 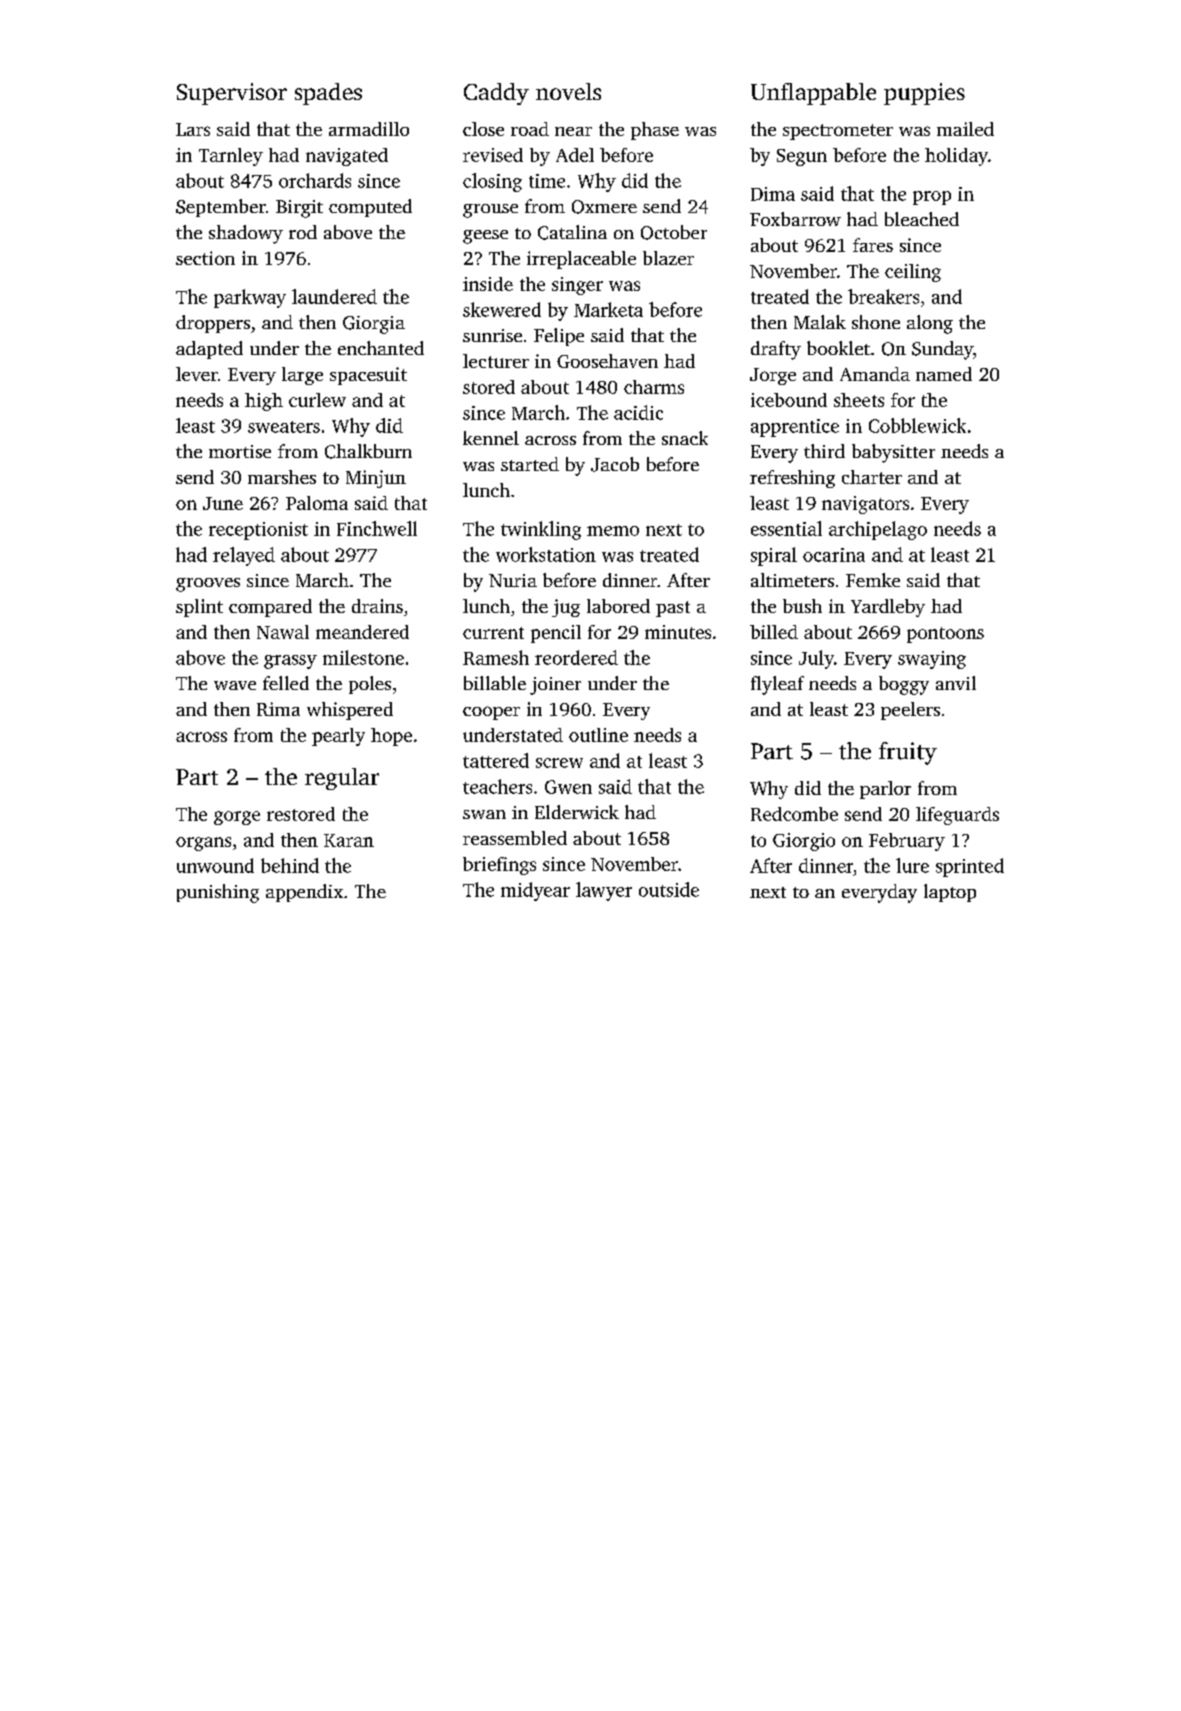 I want to click on rod, so click(x=303, y=232).
